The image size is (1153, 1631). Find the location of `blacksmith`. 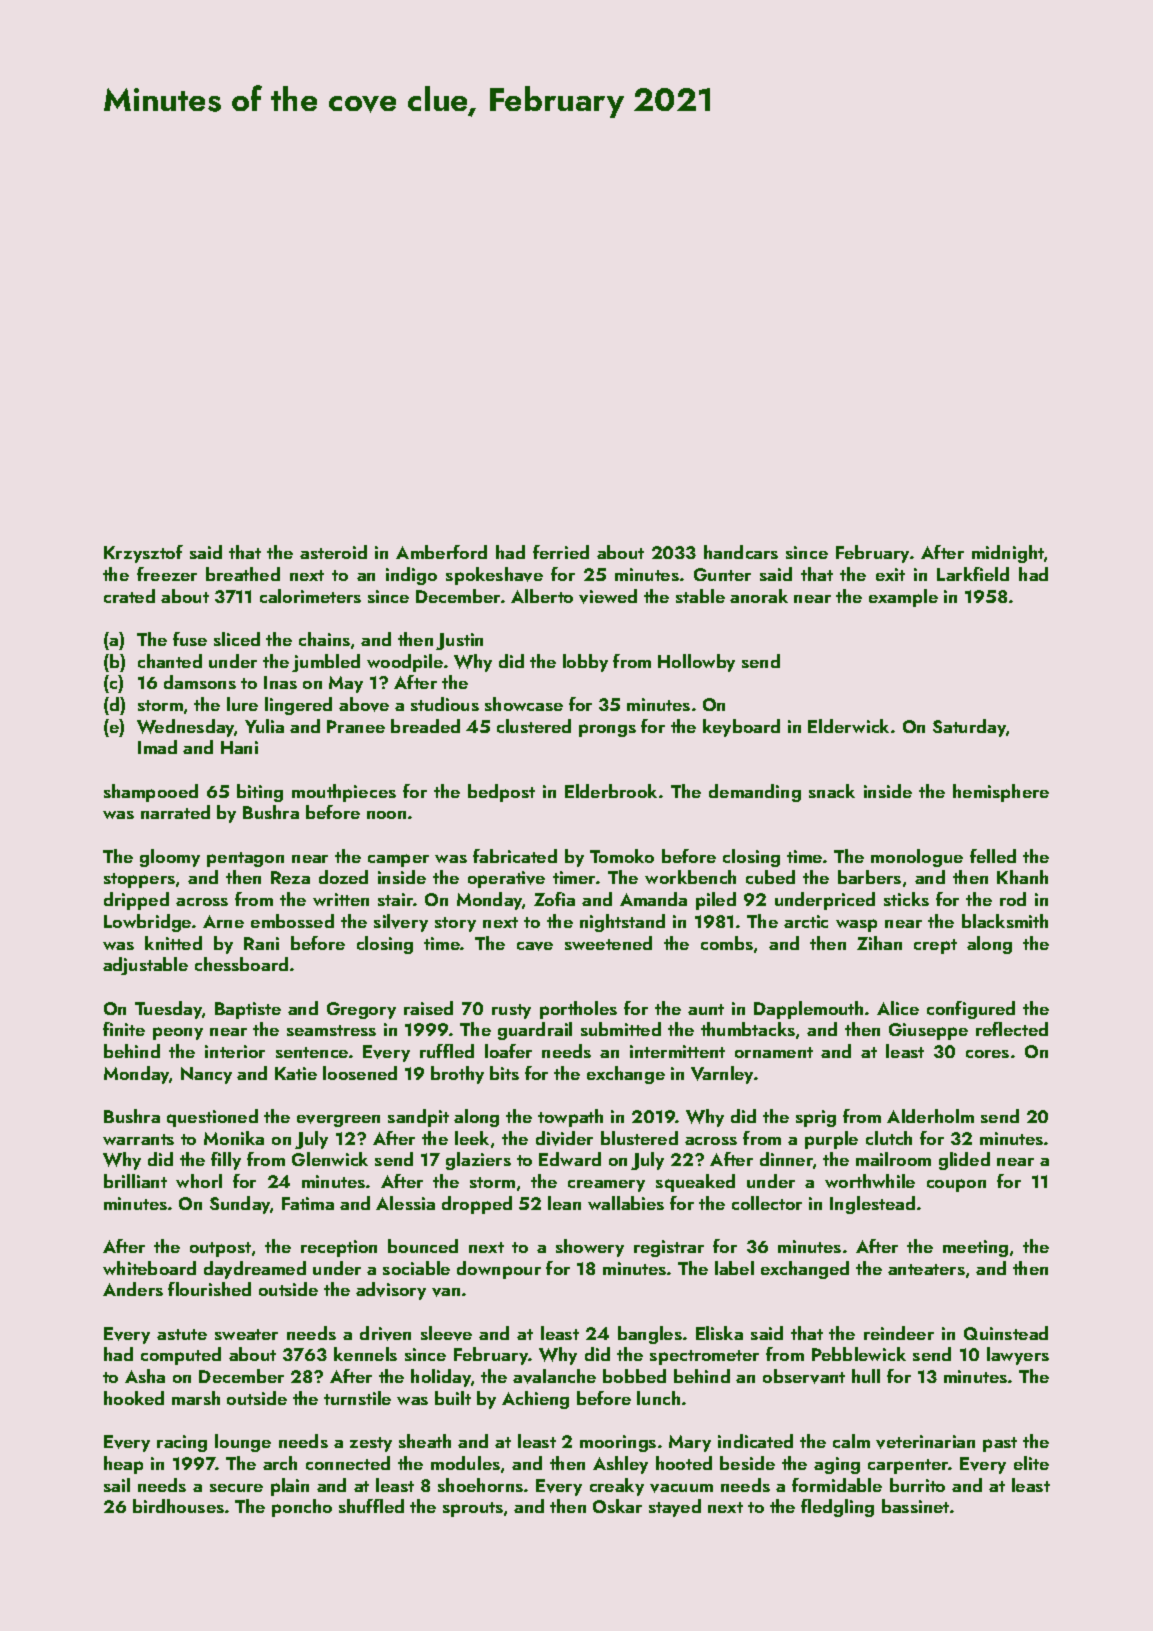

blacksmith is located at coordinates (1005, 921).
